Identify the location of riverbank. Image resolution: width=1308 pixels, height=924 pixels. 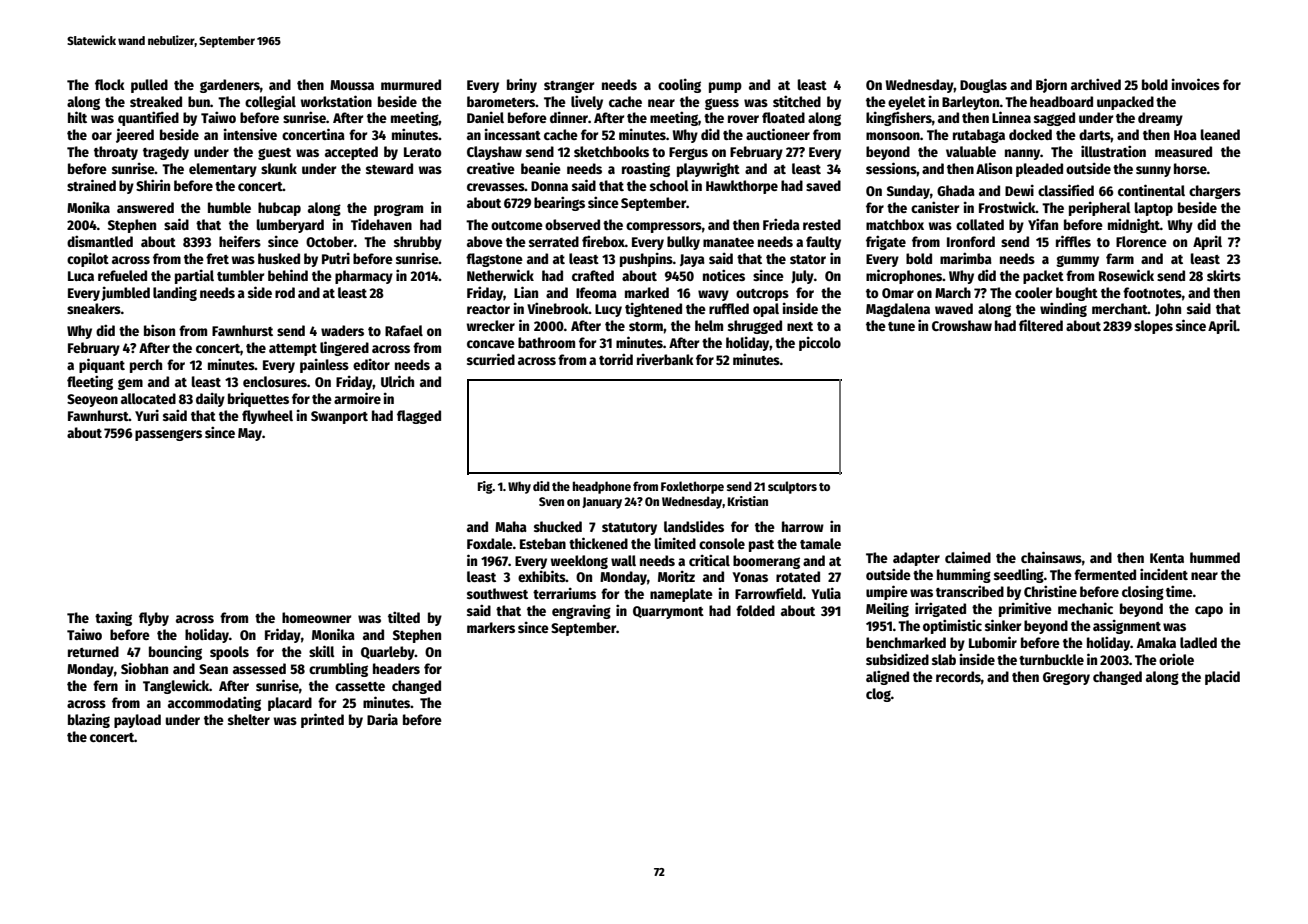
(665, 359).
